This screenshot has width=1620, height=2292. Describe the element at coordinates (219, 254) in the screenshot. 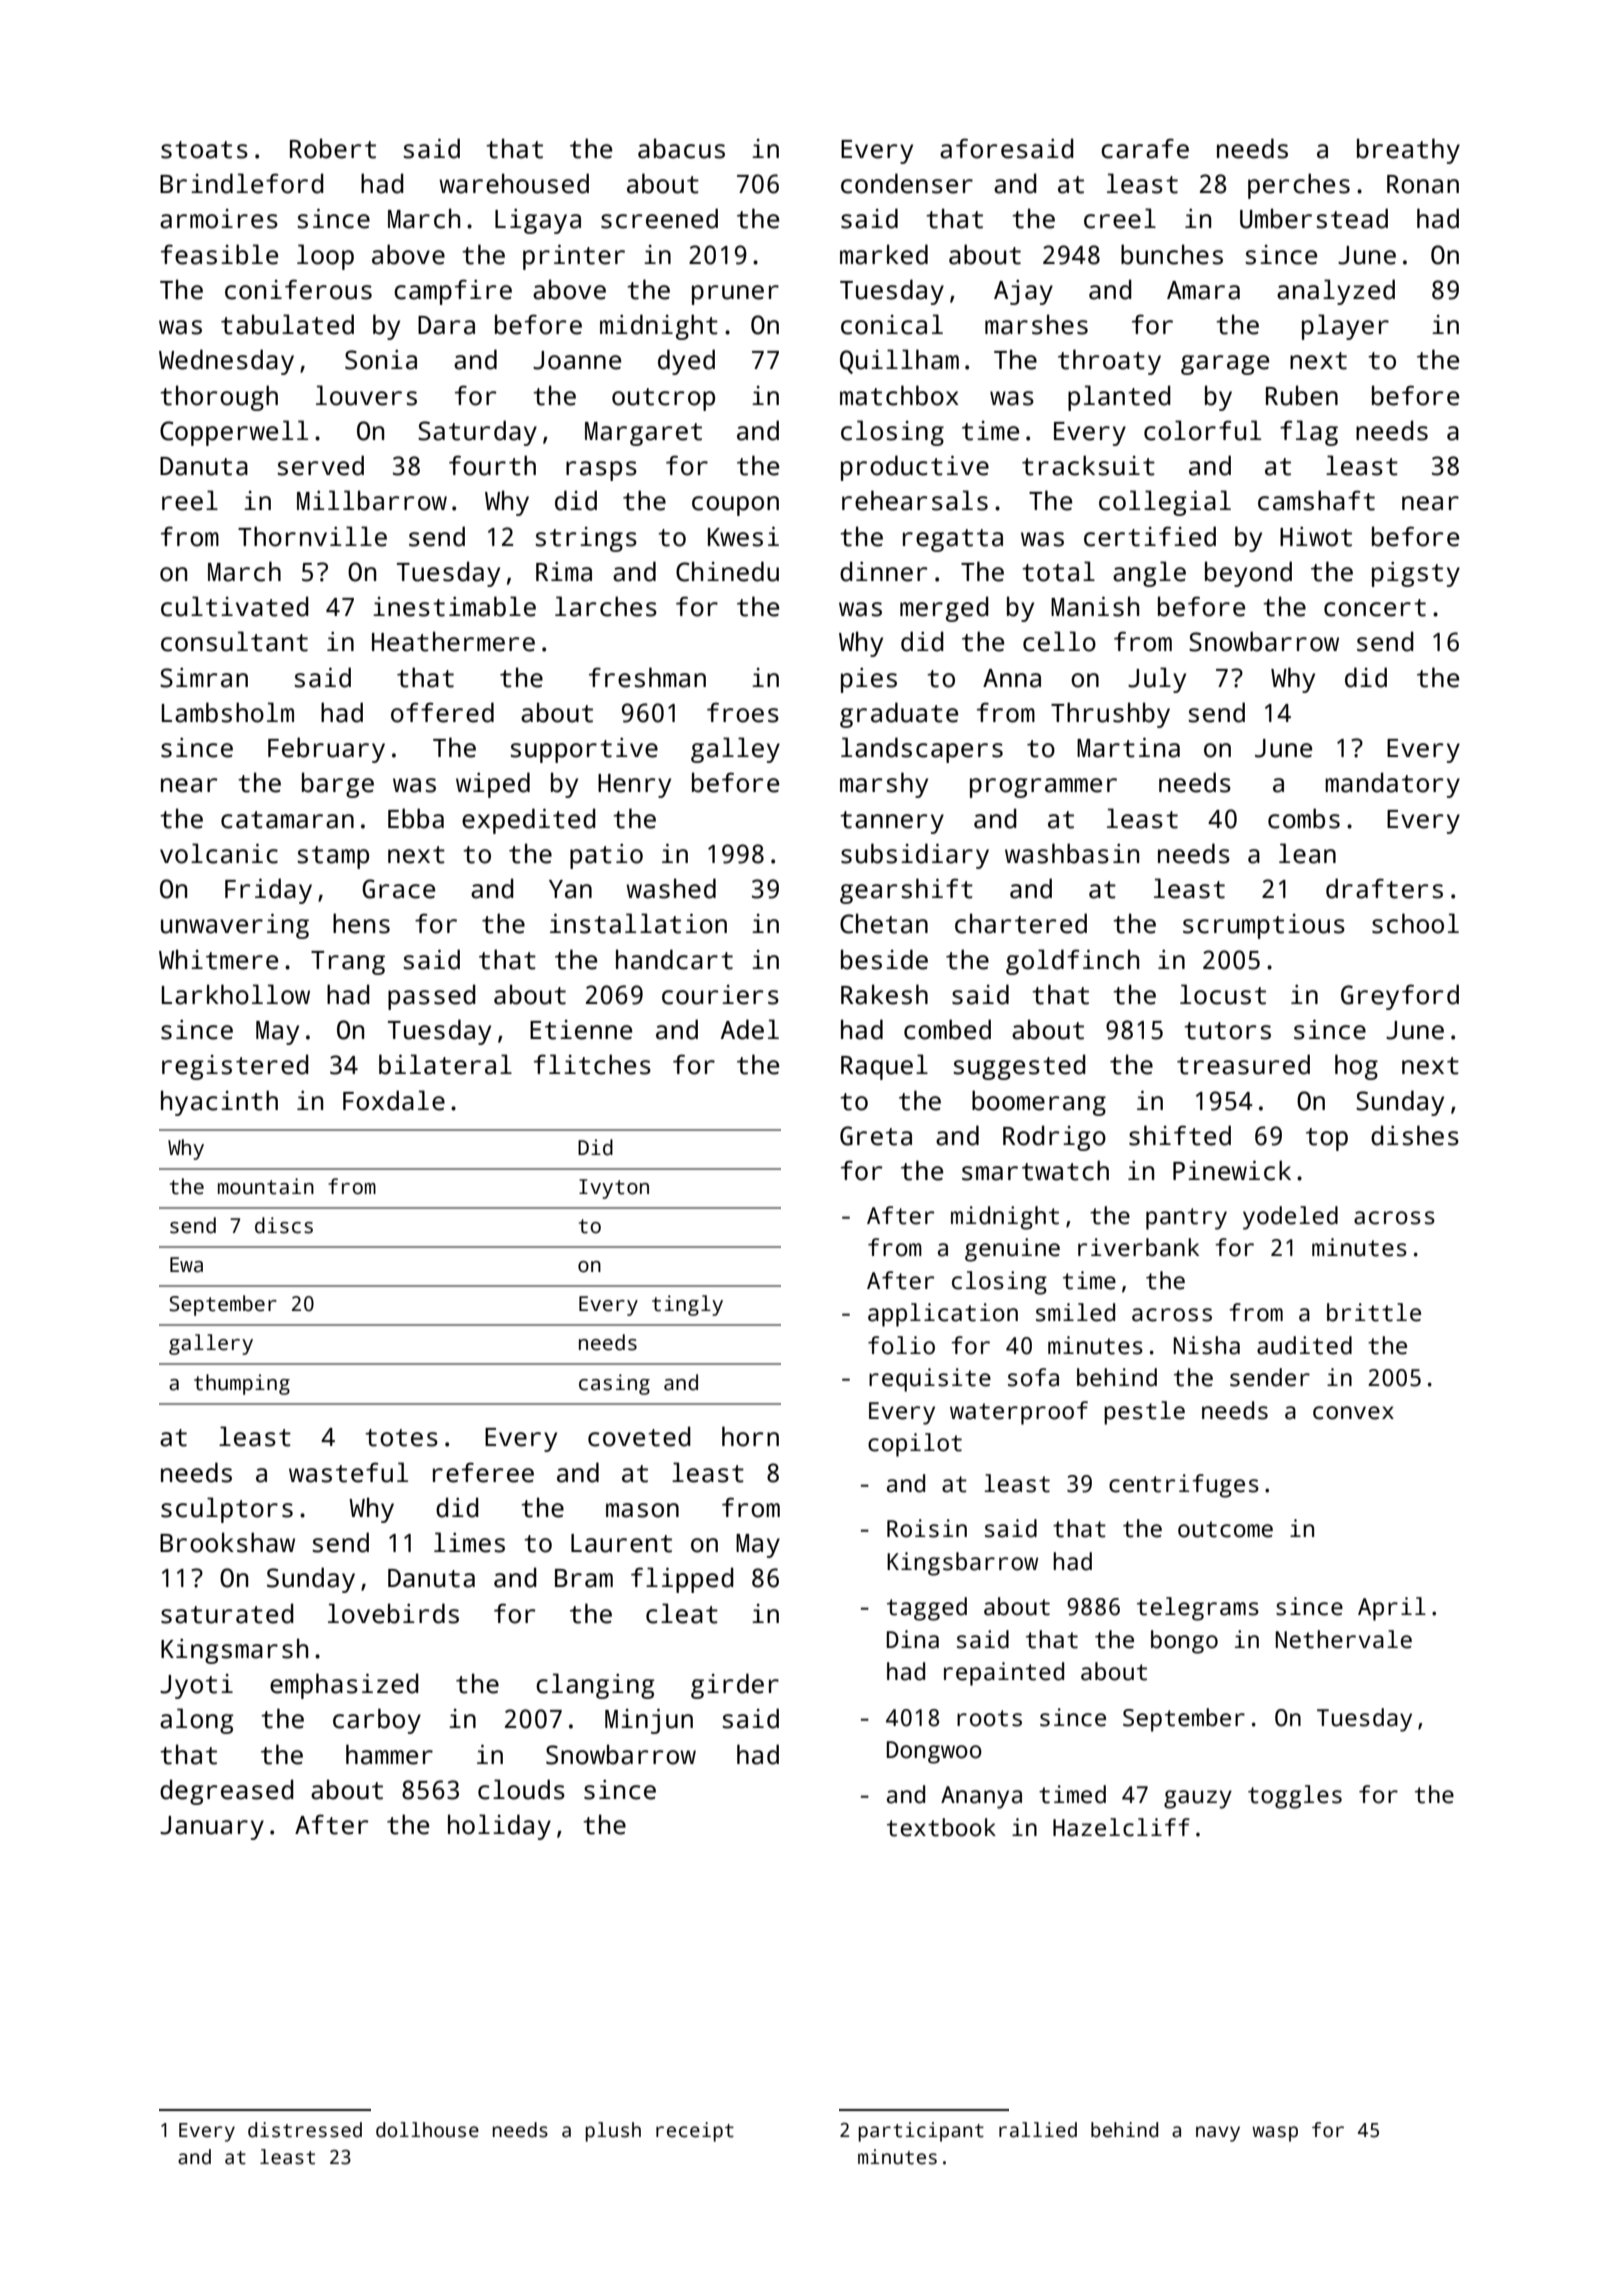

I see `feasible` at that location.
